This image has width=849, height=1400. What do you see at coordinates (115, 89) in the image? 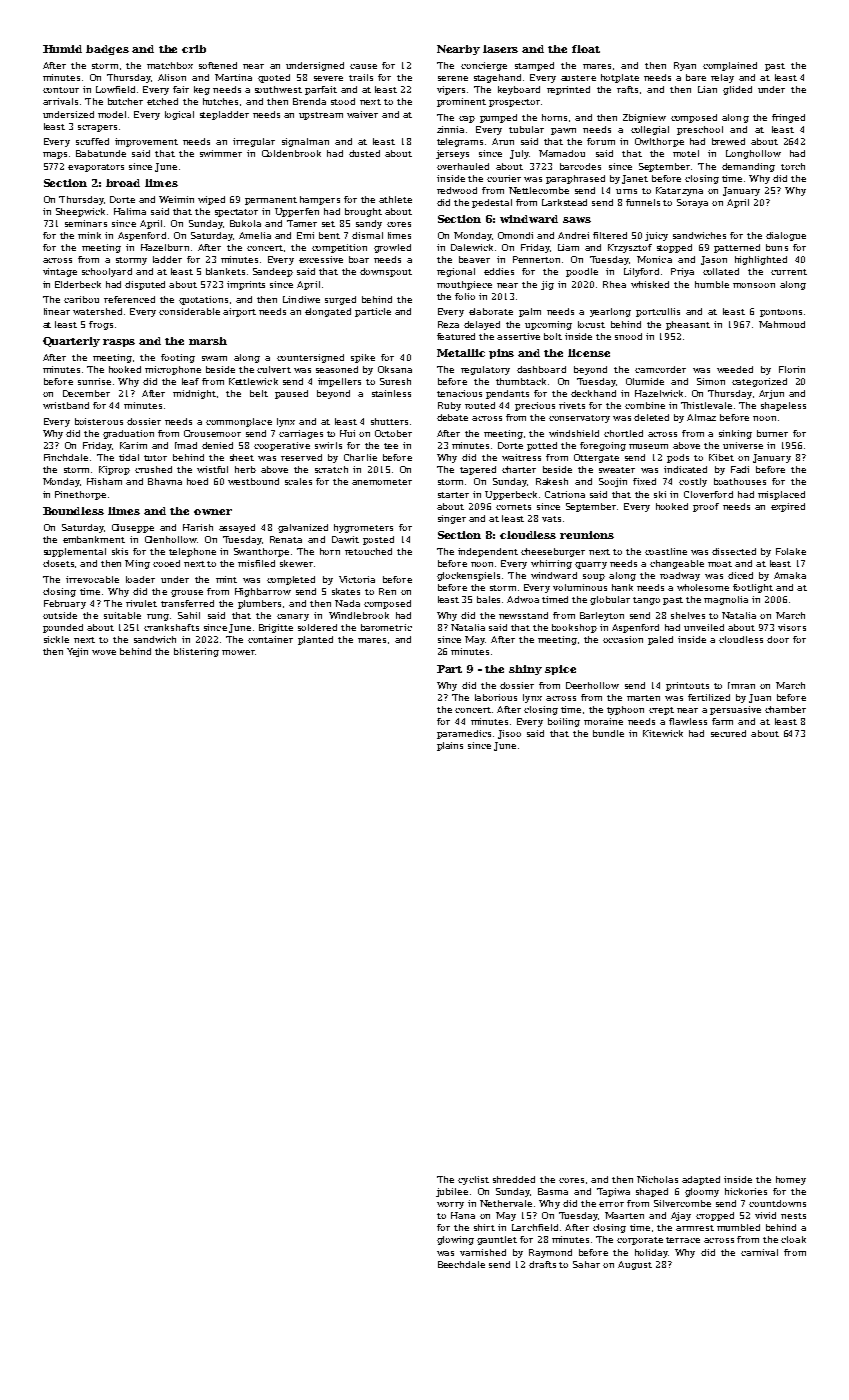
I see `Lowfield` at bounding box center [115, 89].
